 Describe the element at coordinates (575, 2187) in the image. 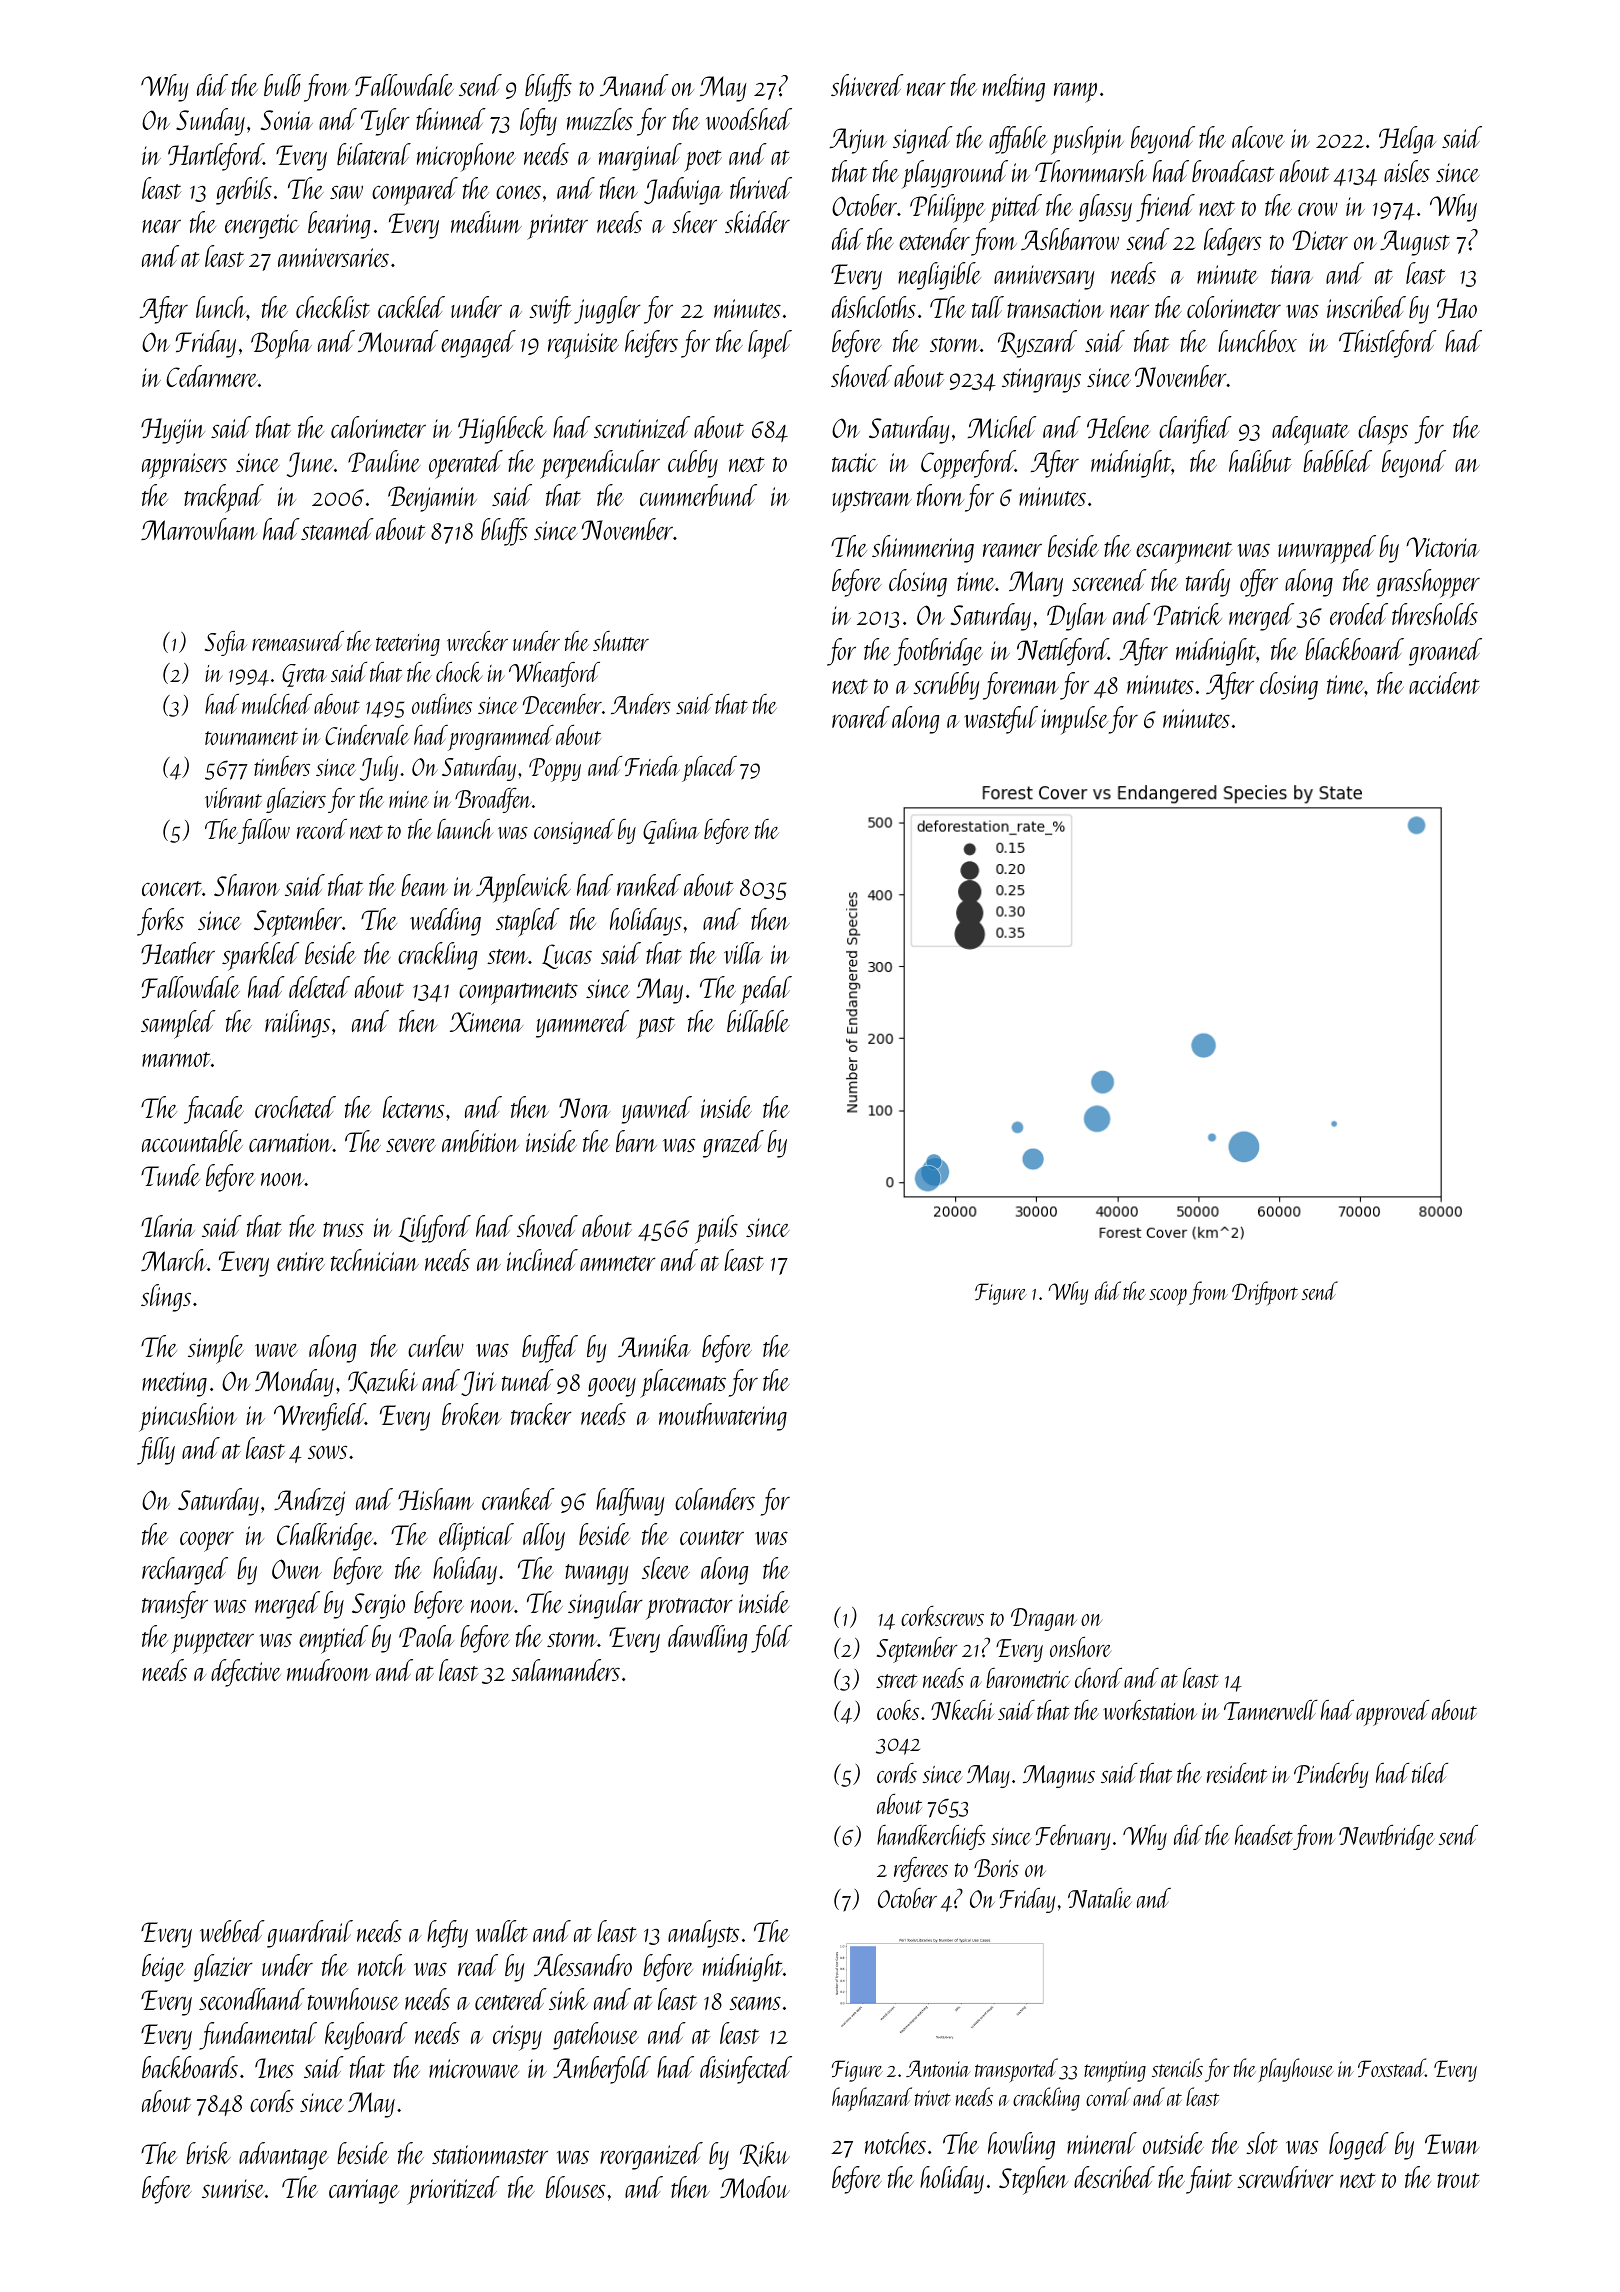

I see `blouses` at that location.
